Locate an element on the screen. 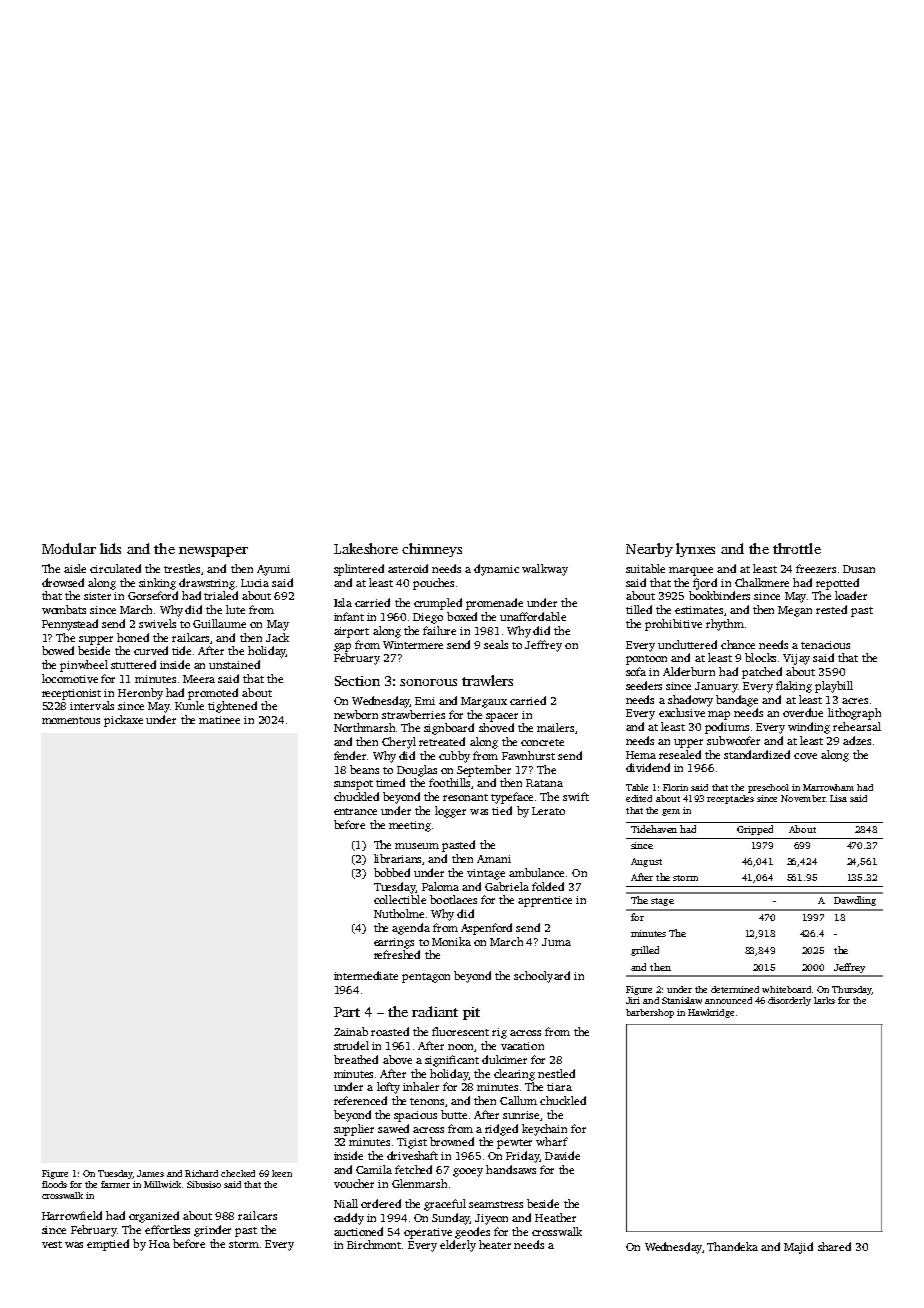 The image size is (924, 1308). acres is located at coordinates (855, 701).
